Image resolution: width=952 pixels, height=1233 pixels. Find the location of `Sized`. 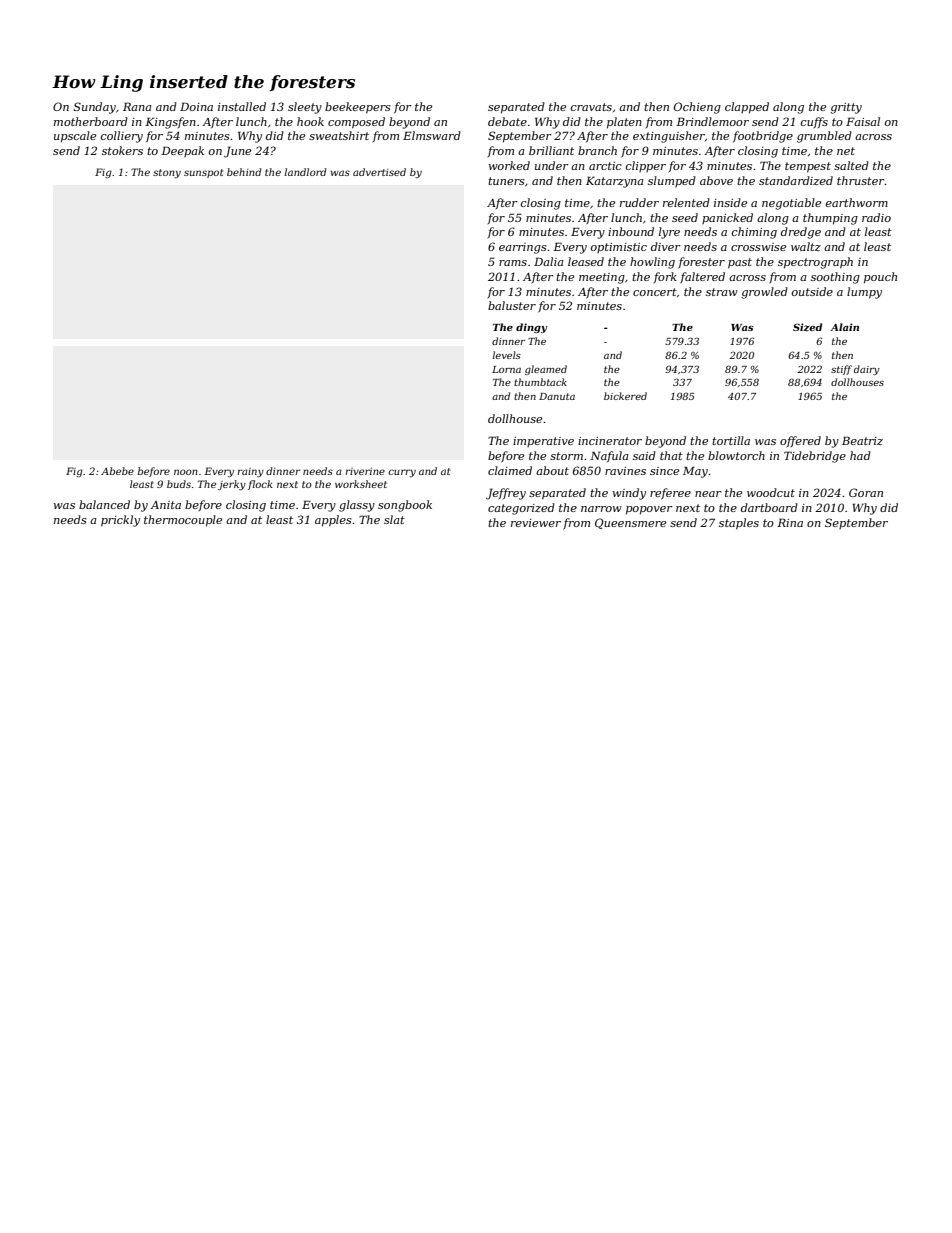

Sized is located at coordinates (807, 327).
